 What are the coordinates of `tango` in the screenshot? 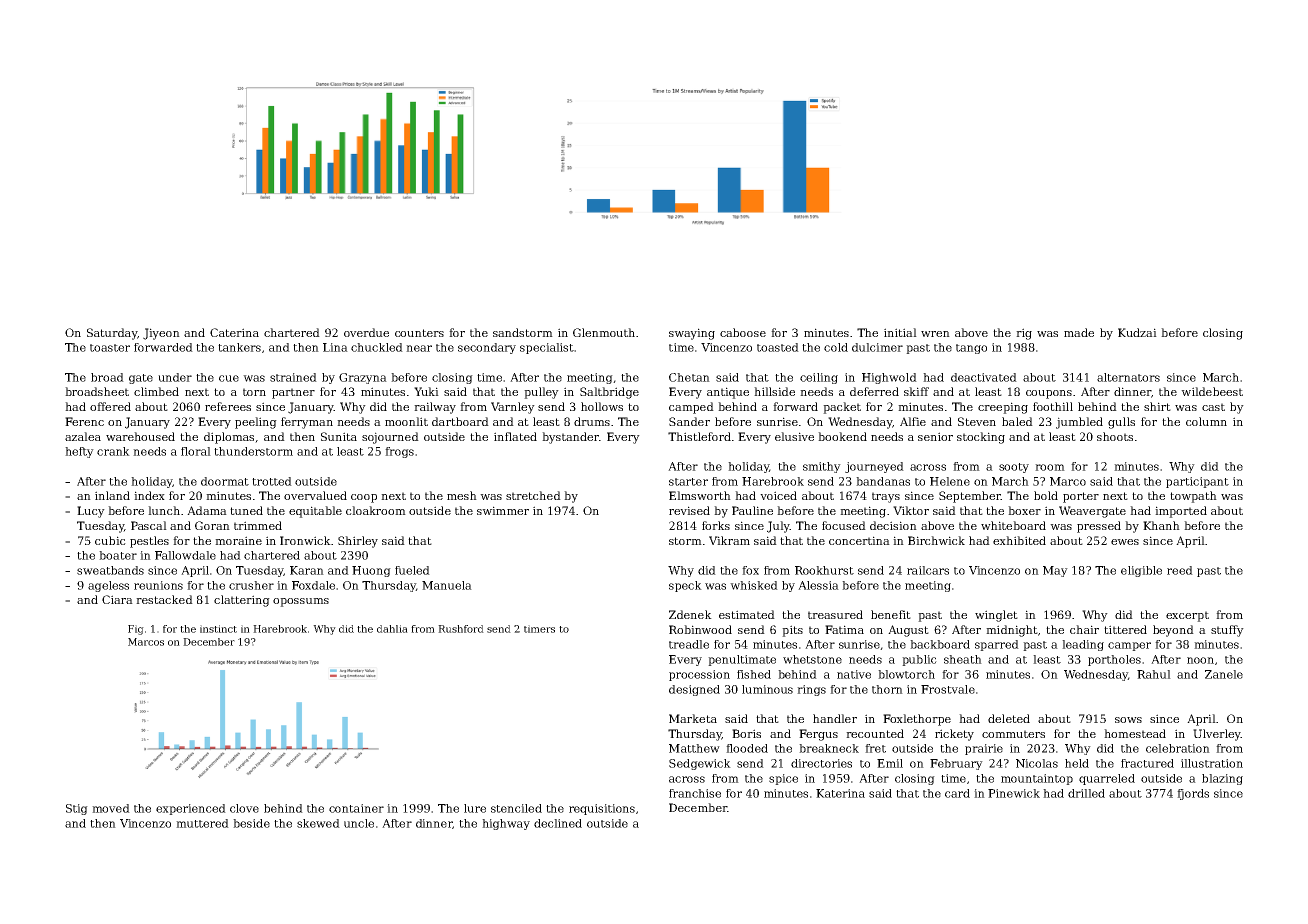 It's located at (971, 349).
